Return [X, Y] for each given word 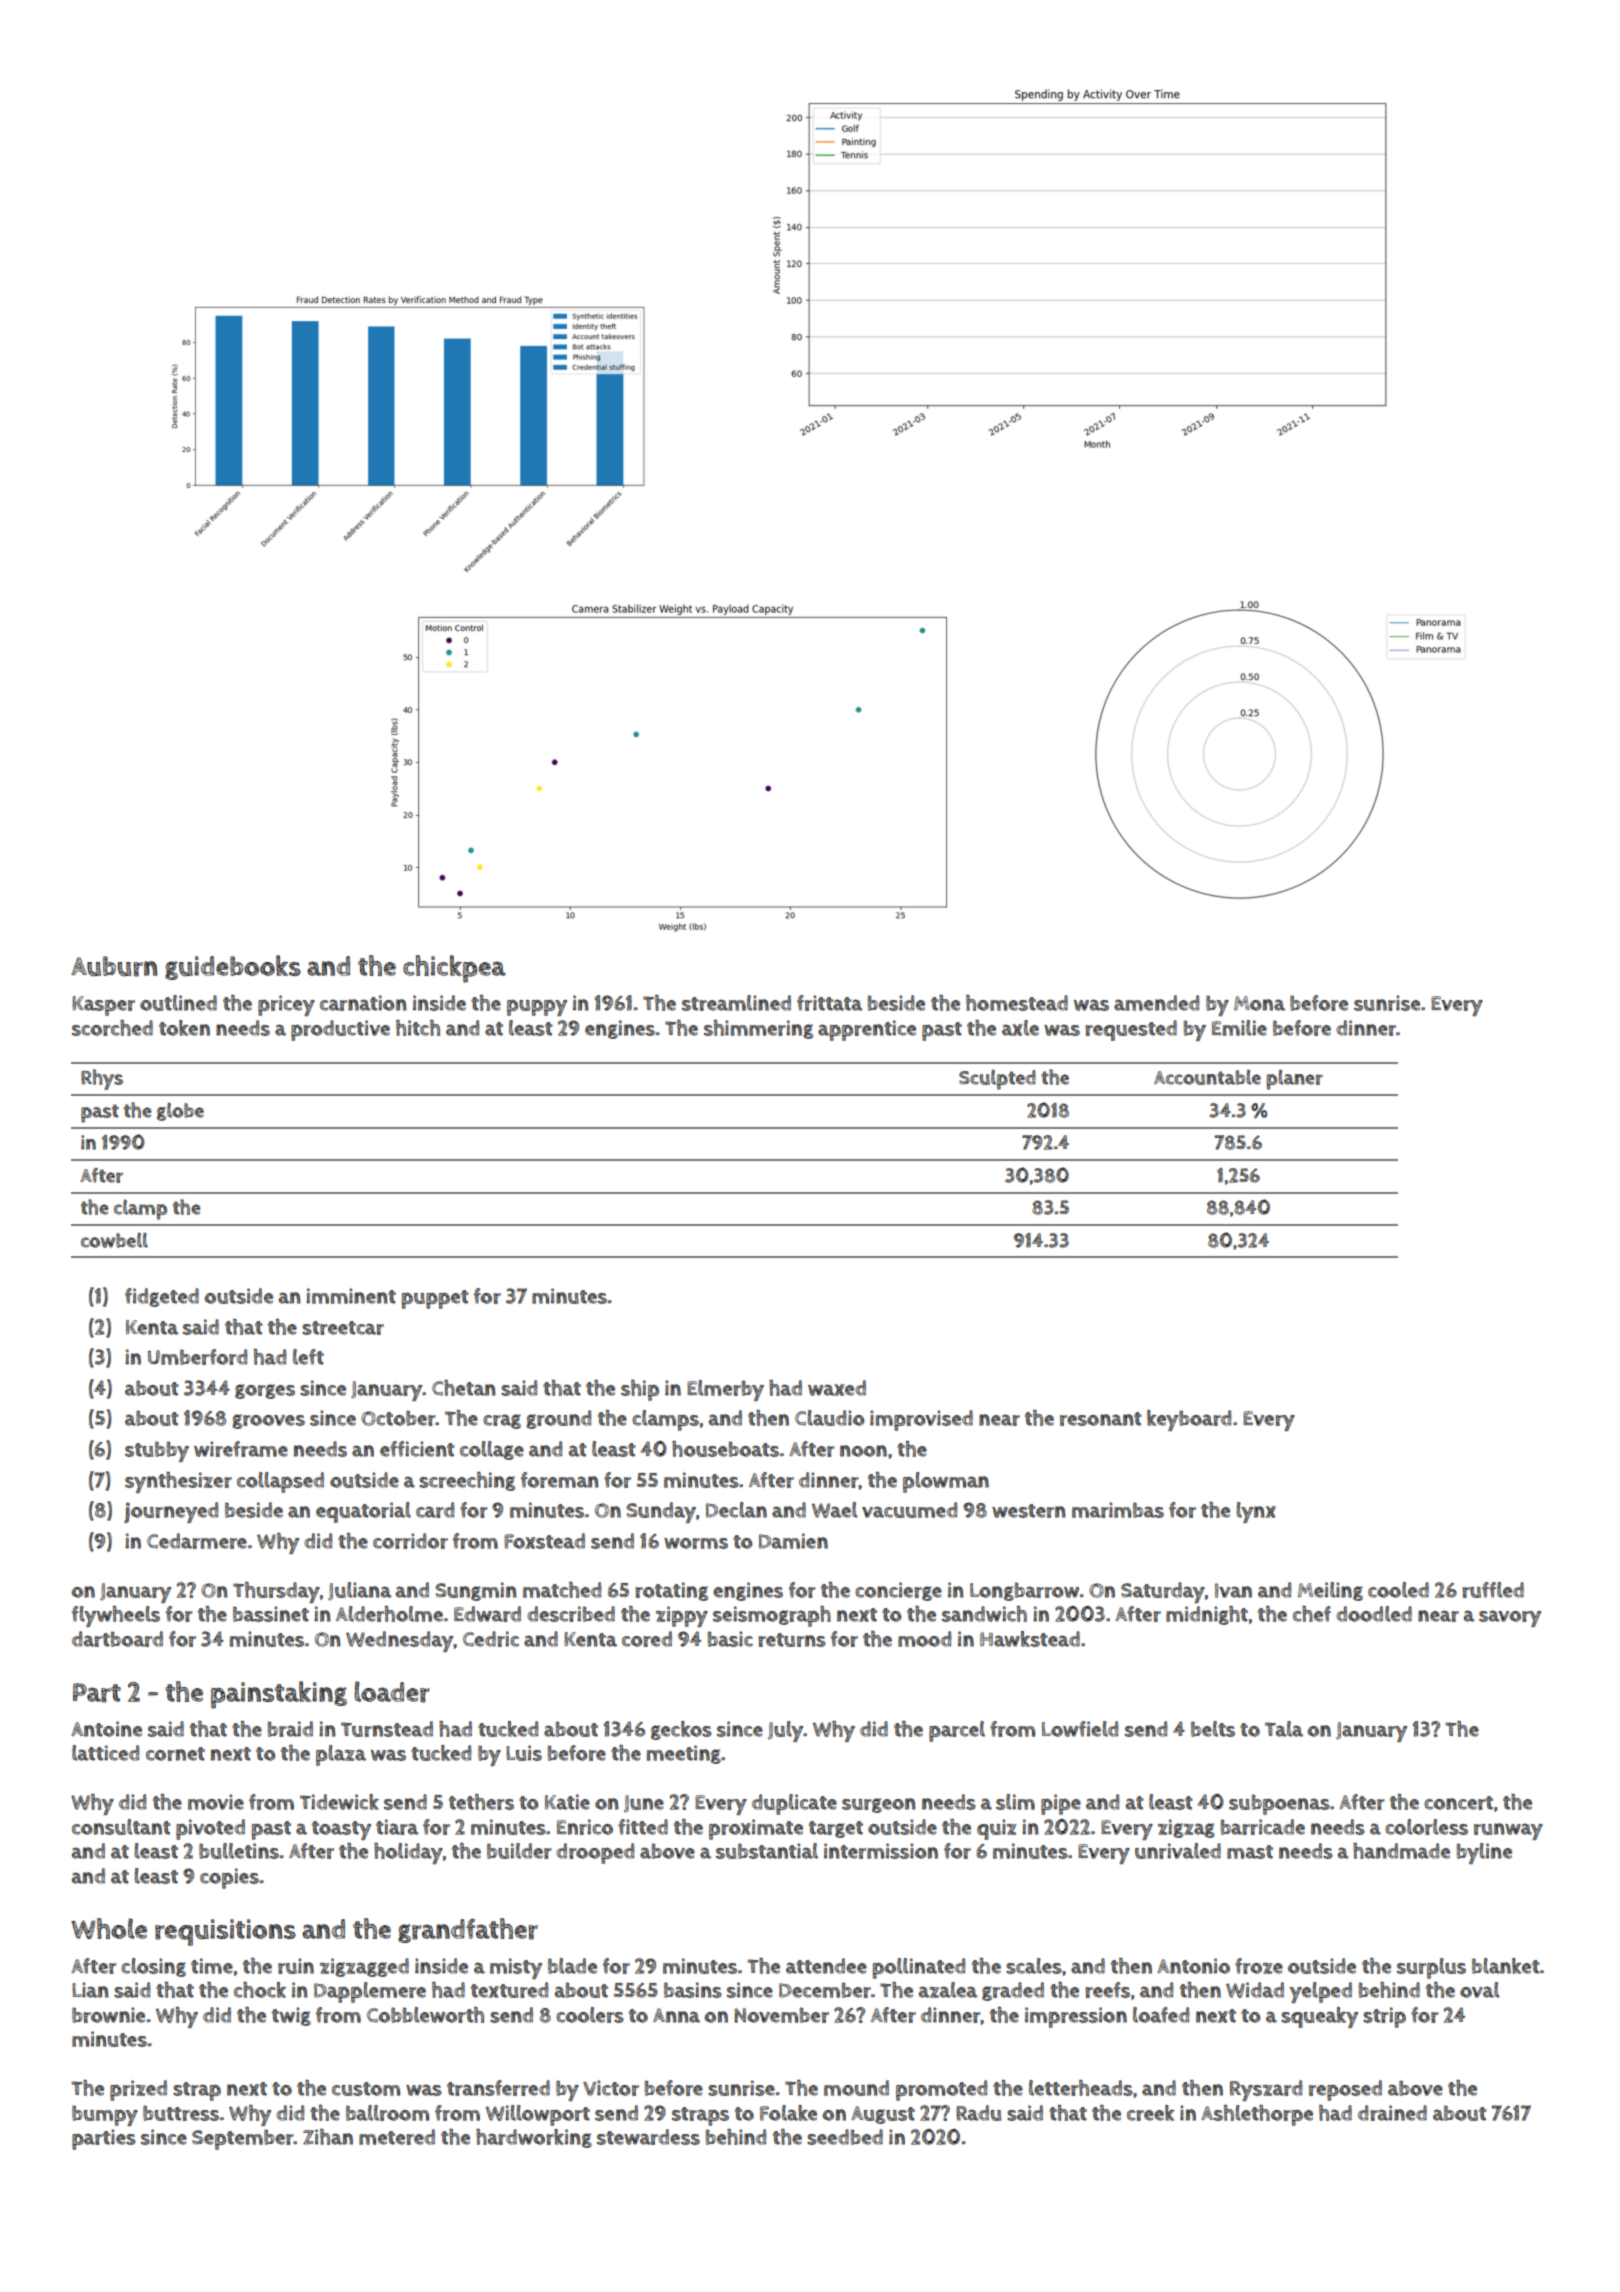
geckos [681, 1730]
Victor [611, 2088]
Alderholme [389, 1614]
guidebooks [233, 967]
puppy [537, 1008]
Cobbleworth [425, 2015]
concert [1458, 1803]
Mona [1259, 1003]
